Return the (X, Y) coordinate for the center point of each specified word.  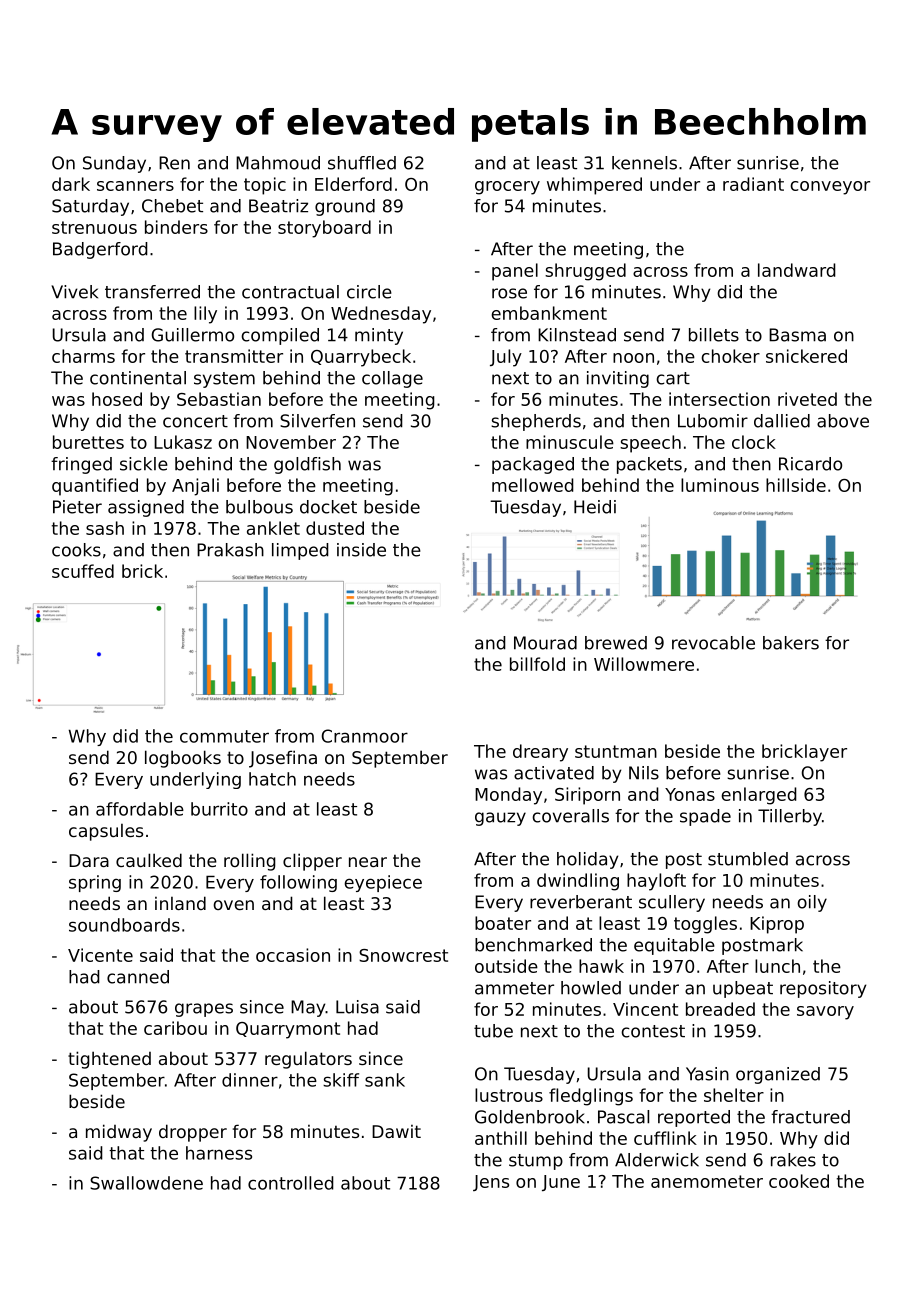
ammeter (514, 988)
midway (119, 1133)
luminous (720, 485)
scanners (135, 186)
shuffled (362, 163)
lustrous (509, 1095)
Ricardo (810, 464)
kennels (644, 163)
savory (825, 1013)
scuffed (83, 571)
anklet (273, 528)
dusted (335, 528)
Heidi (595, 507)
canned (138, 977)
